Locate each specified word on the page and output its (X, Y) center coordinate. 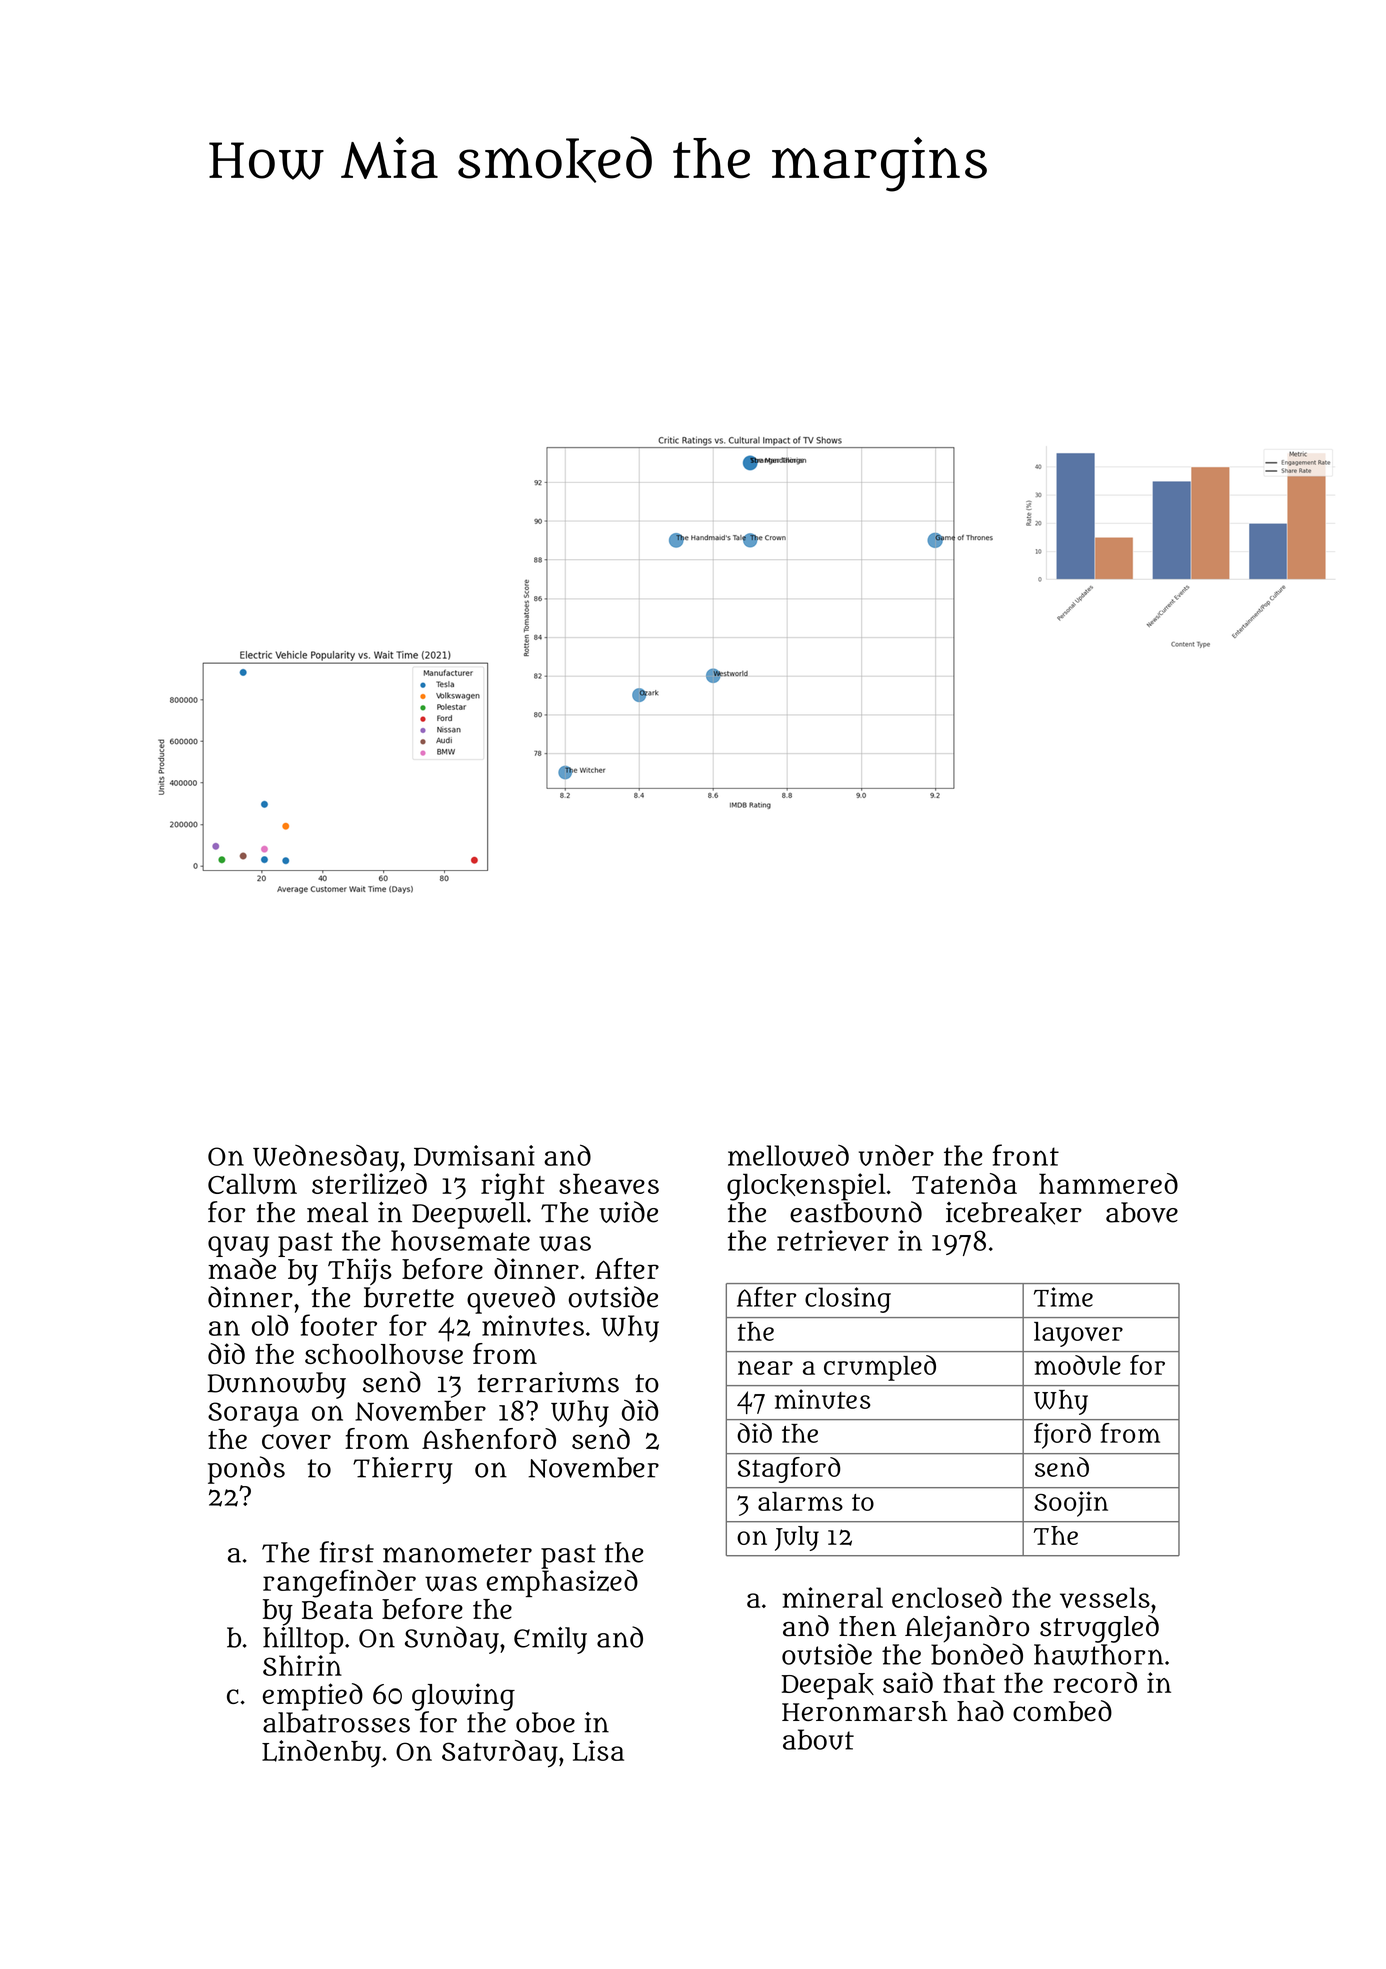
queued (511, 1300)
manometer (457, 1553)
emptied (313, 1697)
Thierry (403, 1470)
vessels (1105, 1597)
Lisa (598, 1751)
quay (238, 1246)
